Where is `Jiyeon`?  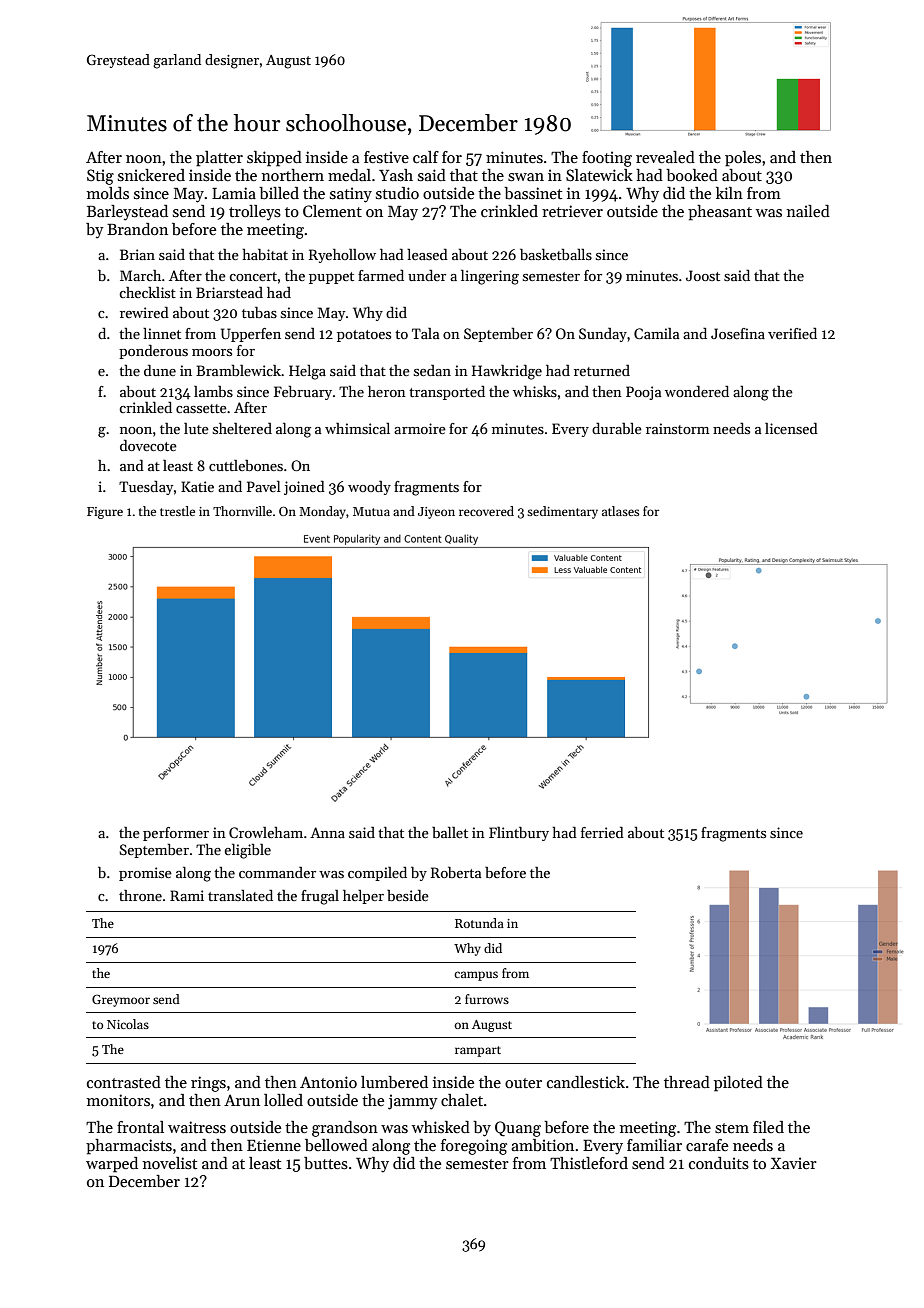
Jiyeon is located at coordinates (436, 513).
